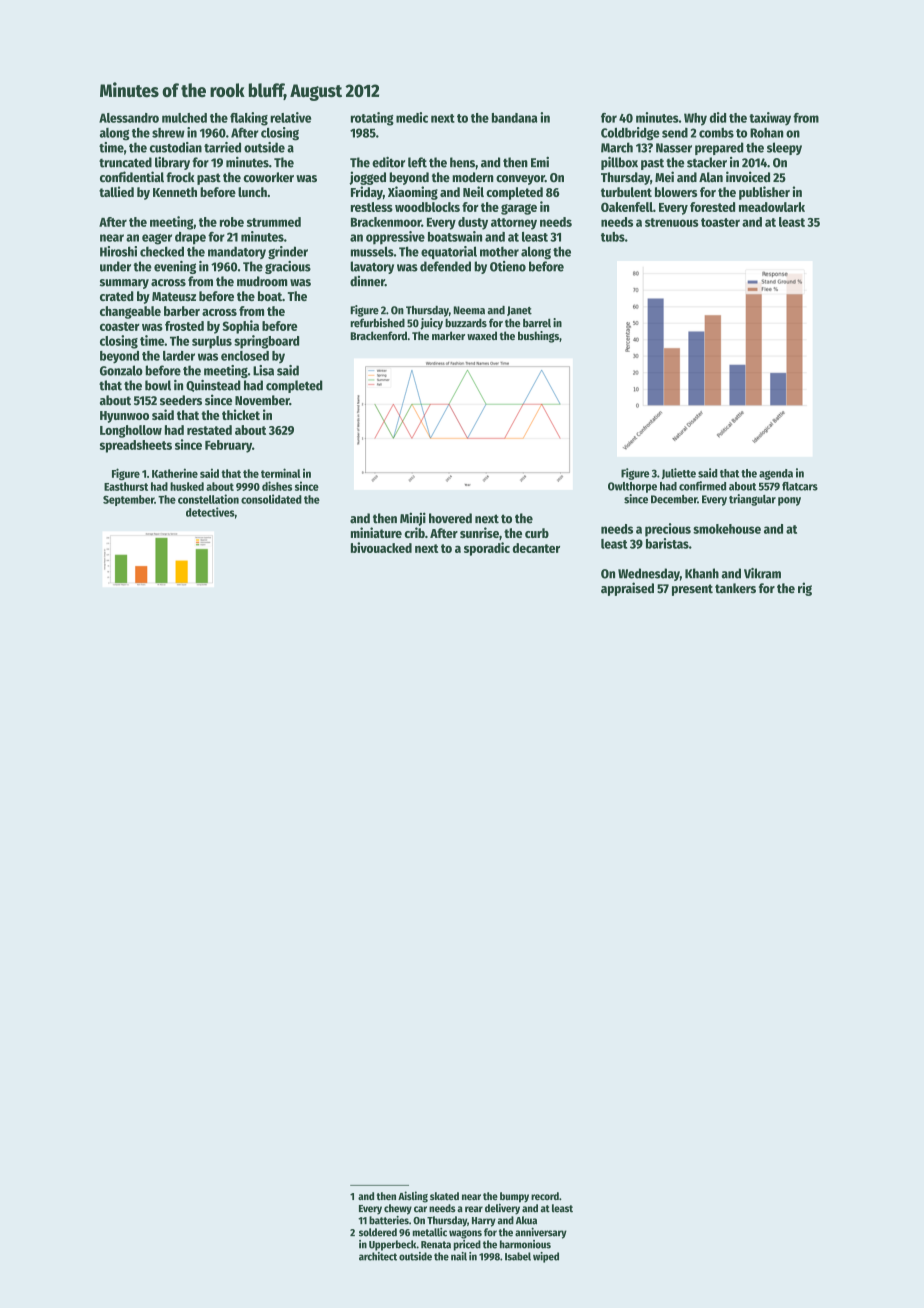  I want to click on coworker, so click(268, 177).
